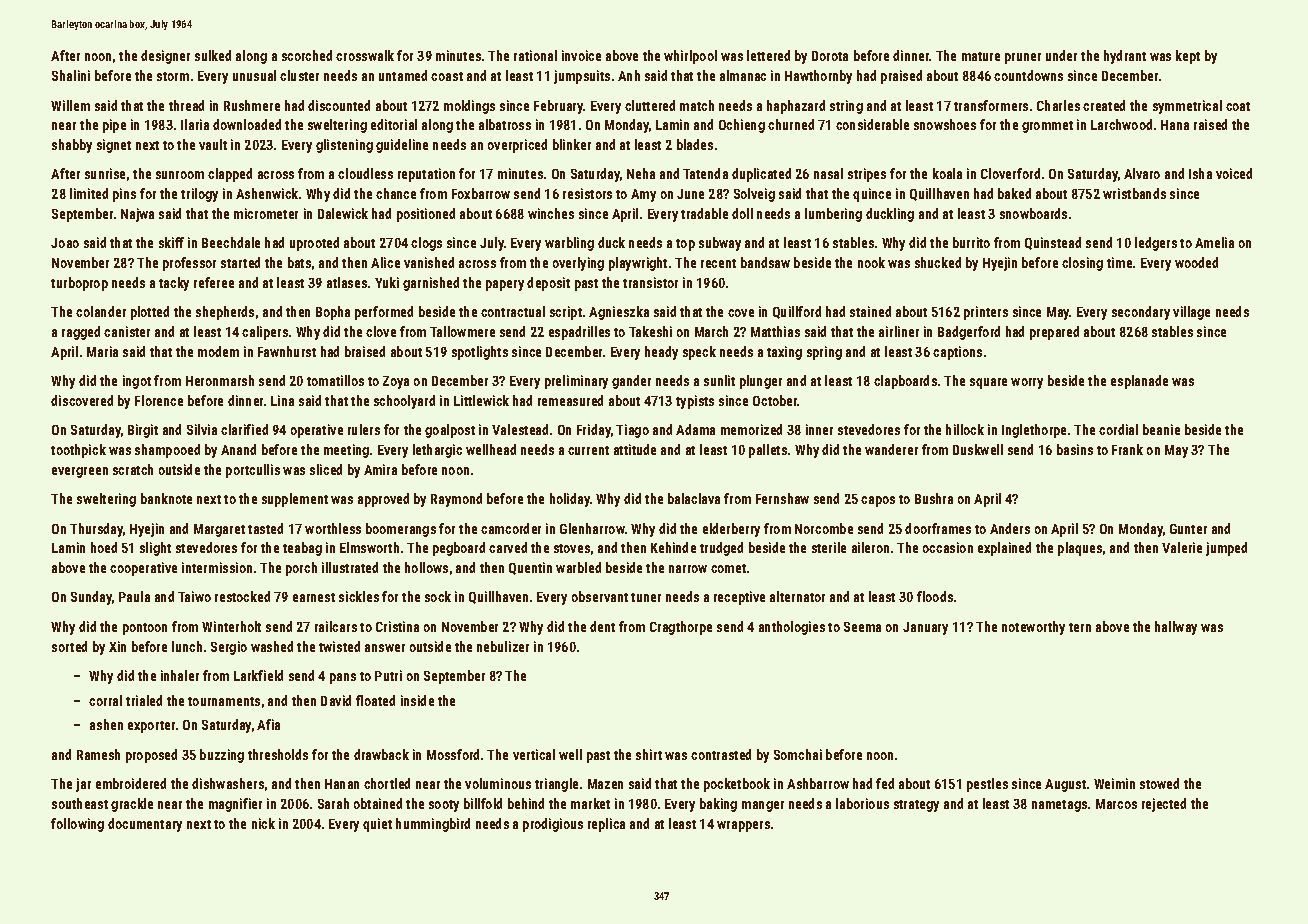 Image resolution: width=1308 pixels, height=924 pixels. I want to click on Ramesh, so click(98, 754).
